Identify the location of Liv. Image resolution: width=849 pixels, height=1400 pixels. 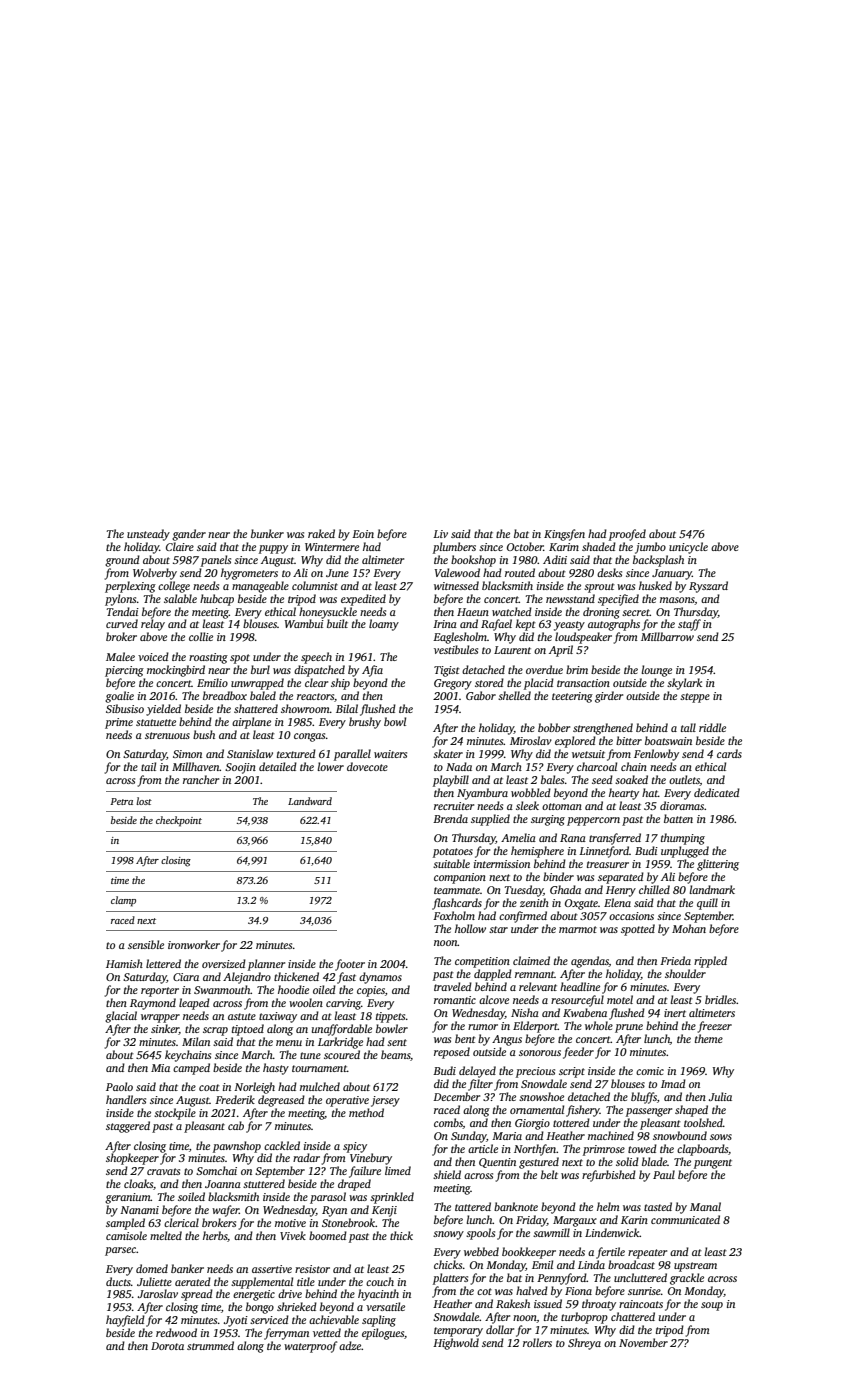
(440, 534).
